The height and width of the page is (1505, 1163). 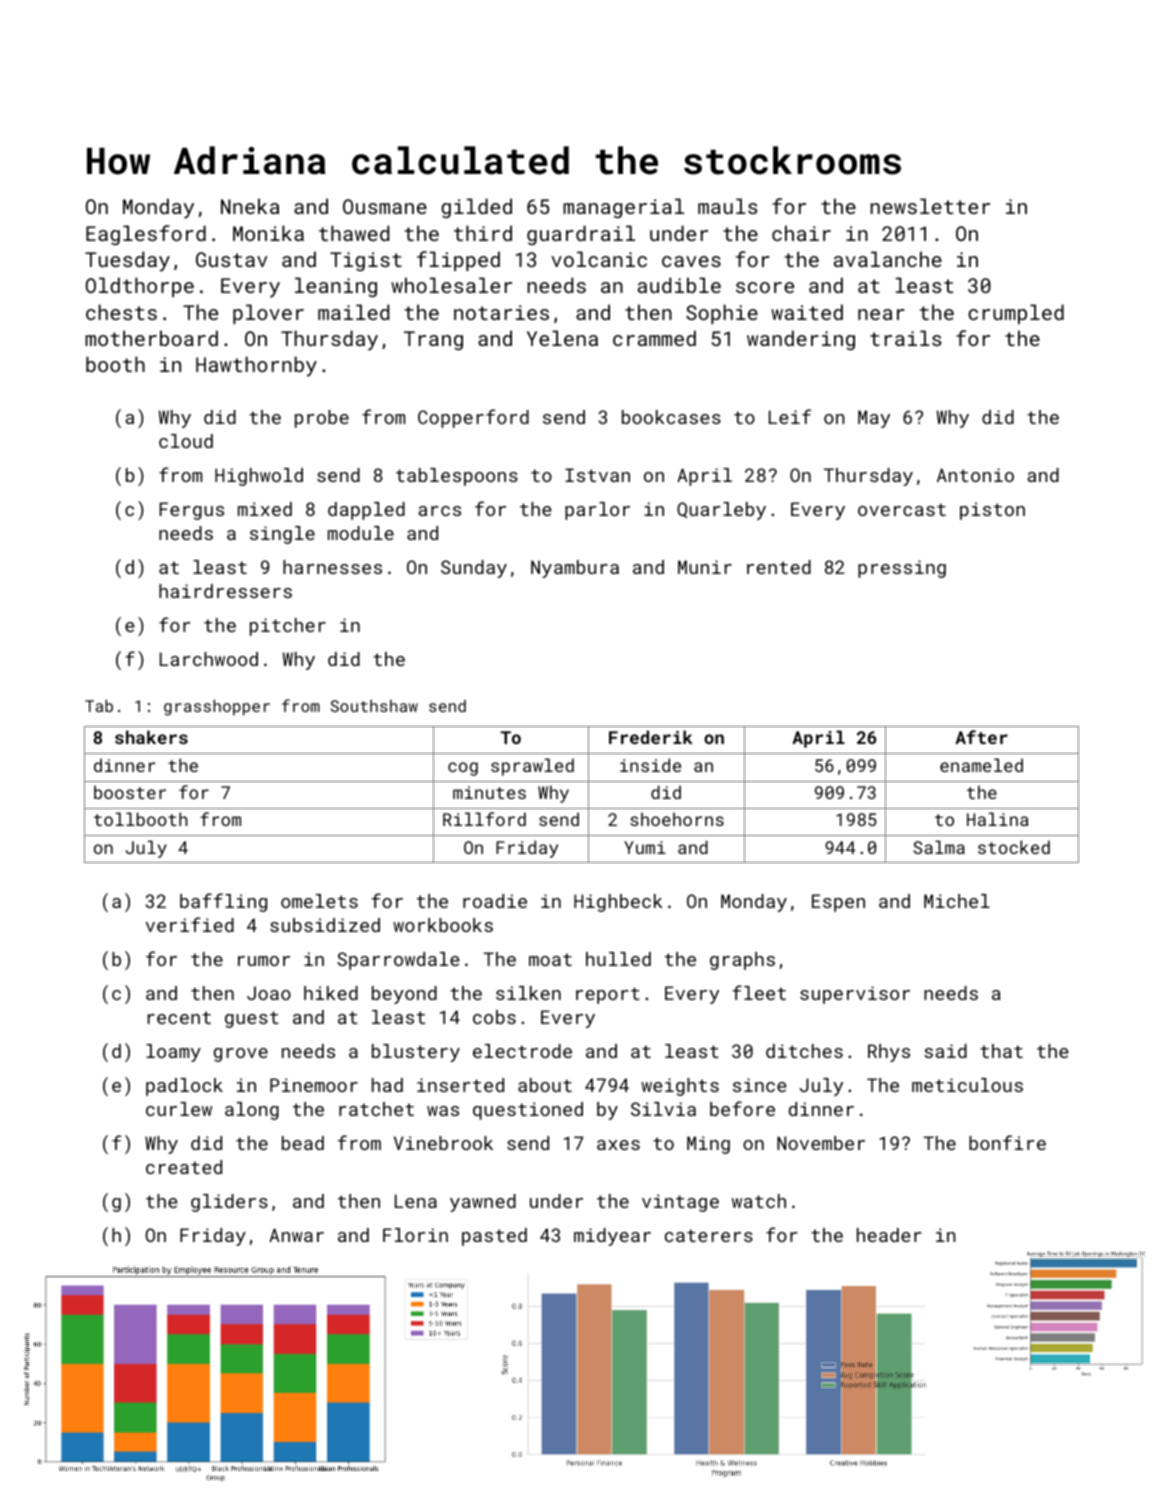 What do you see at coordinates (179, 1017) in the page?
I see `recent` at bounding box center [179, 1017].
